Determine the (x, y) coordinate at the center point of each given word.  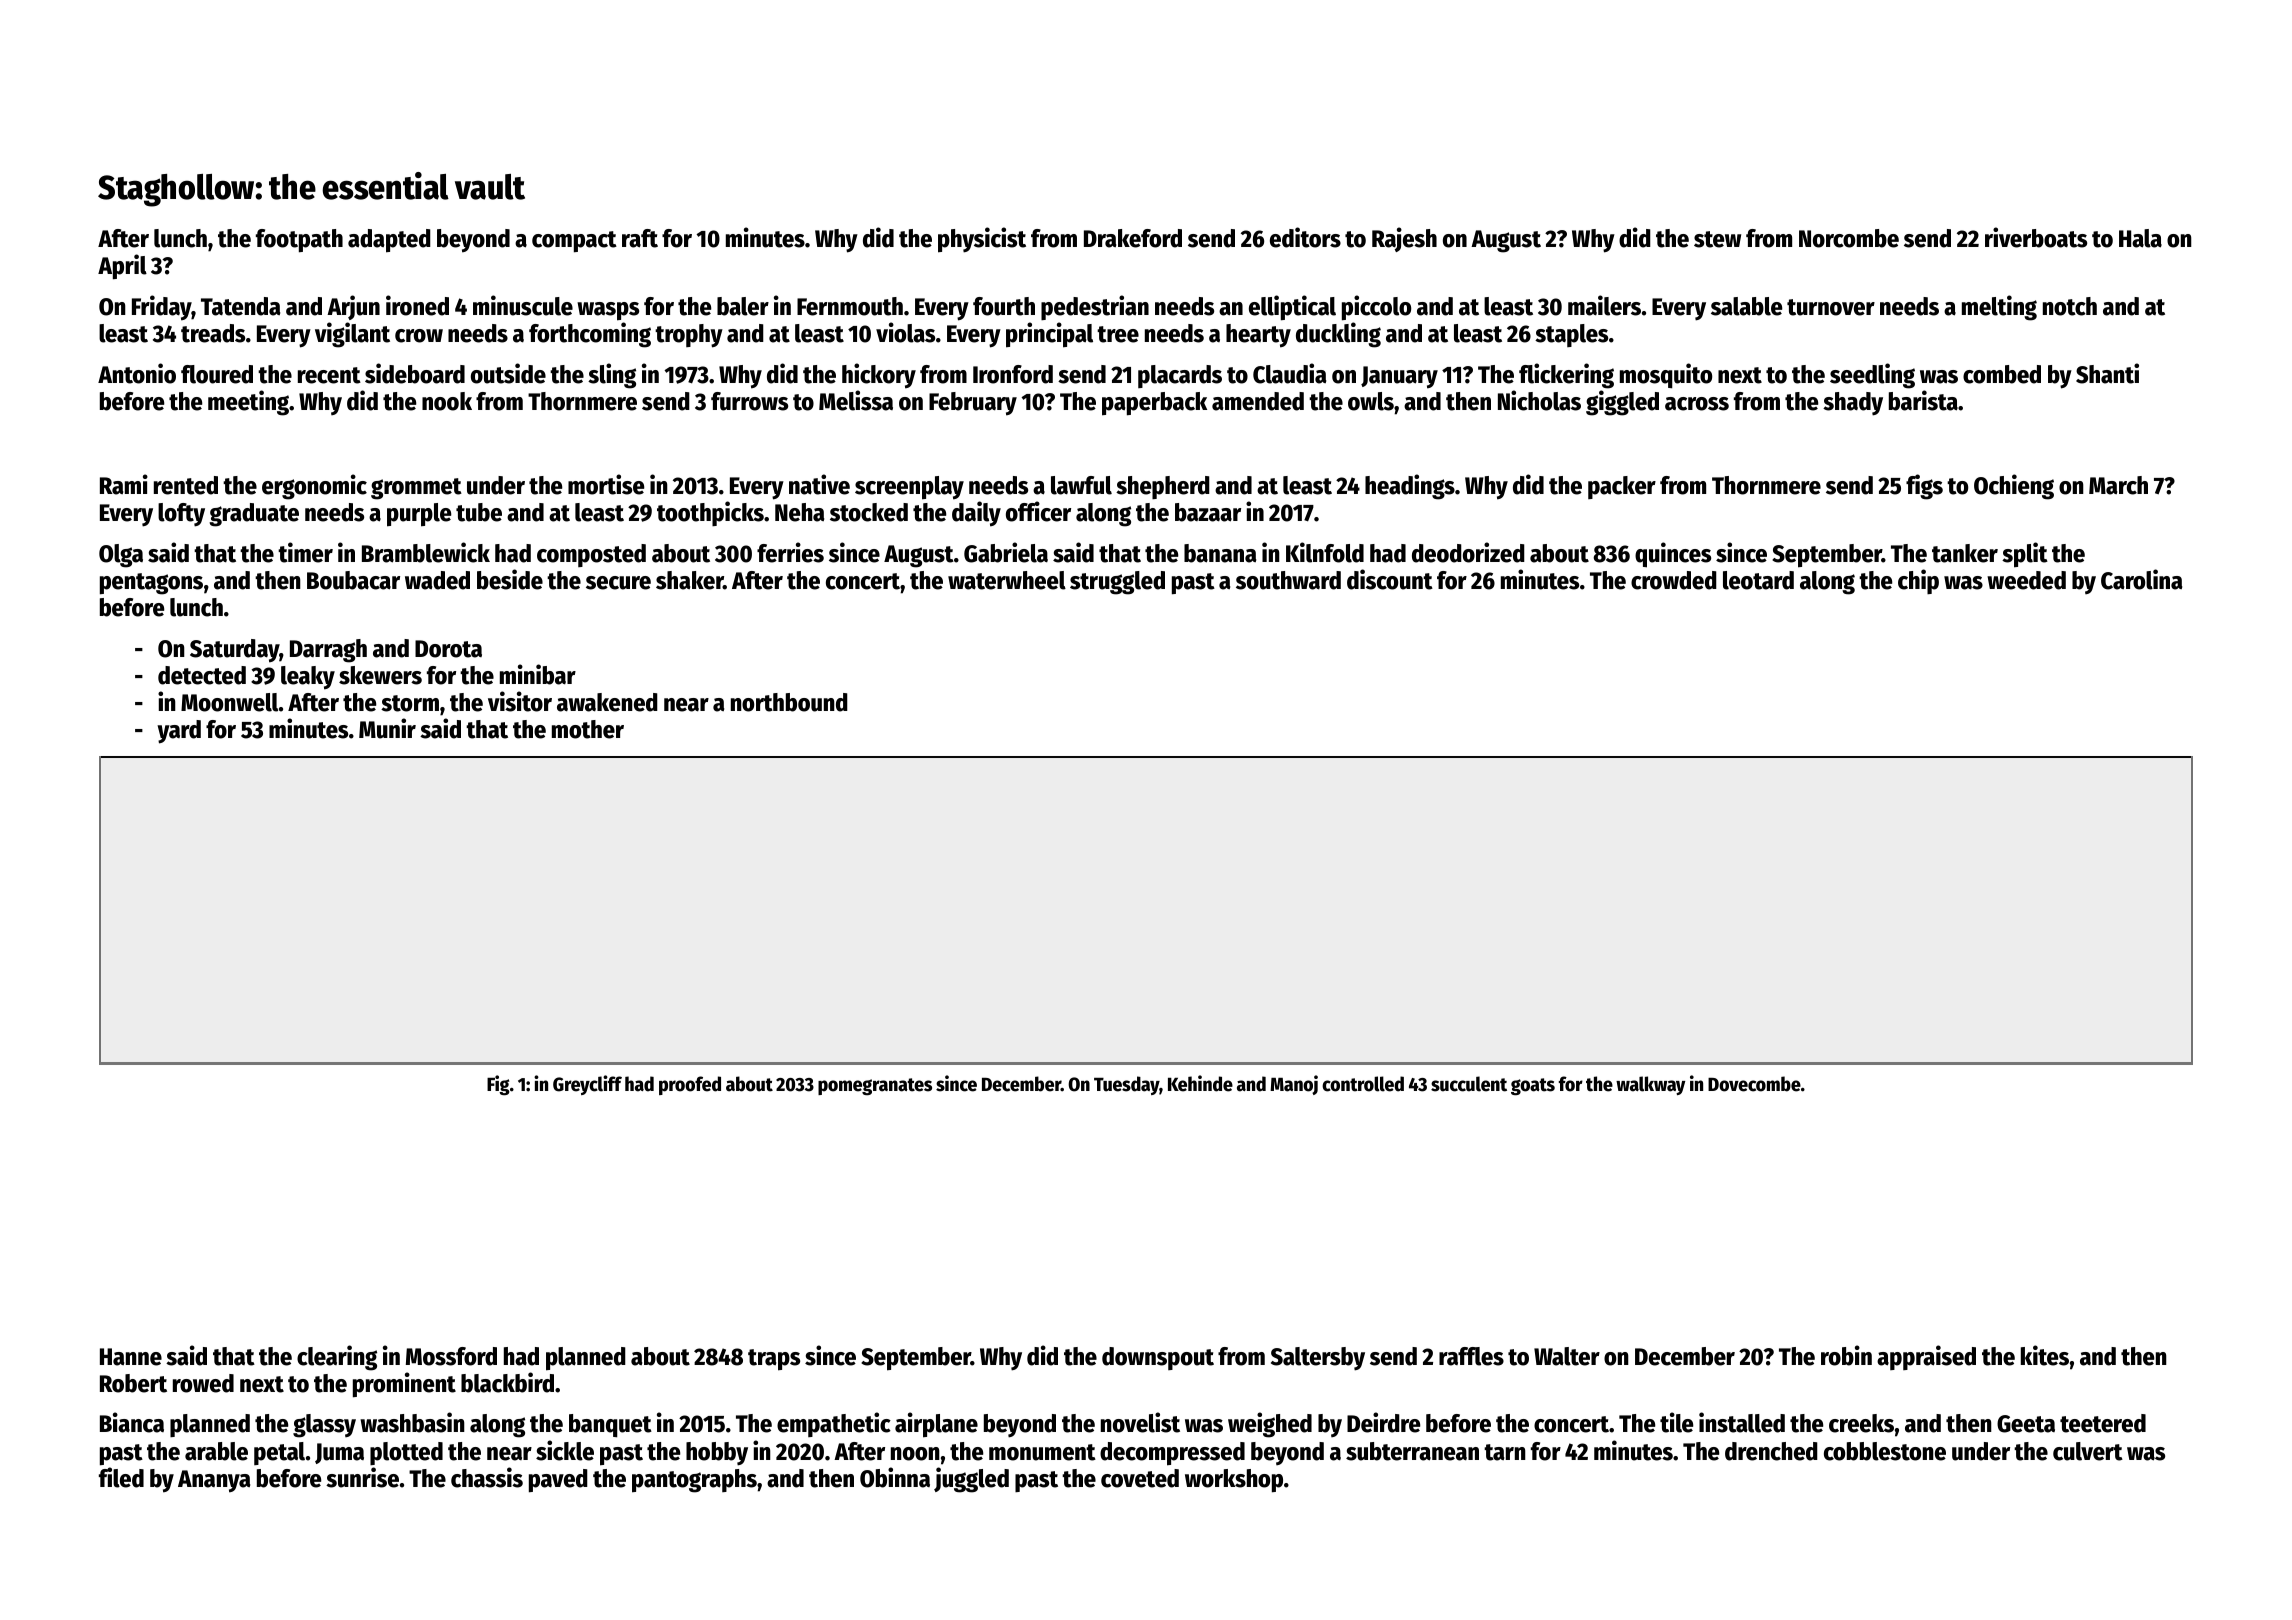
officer (1038, 511)
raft (640, 238)
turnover (1831, 307)
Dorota (448, 649)
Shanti (2107, 373)
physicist (982, 240)
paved (558, 1481)
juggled (971, 1480)
